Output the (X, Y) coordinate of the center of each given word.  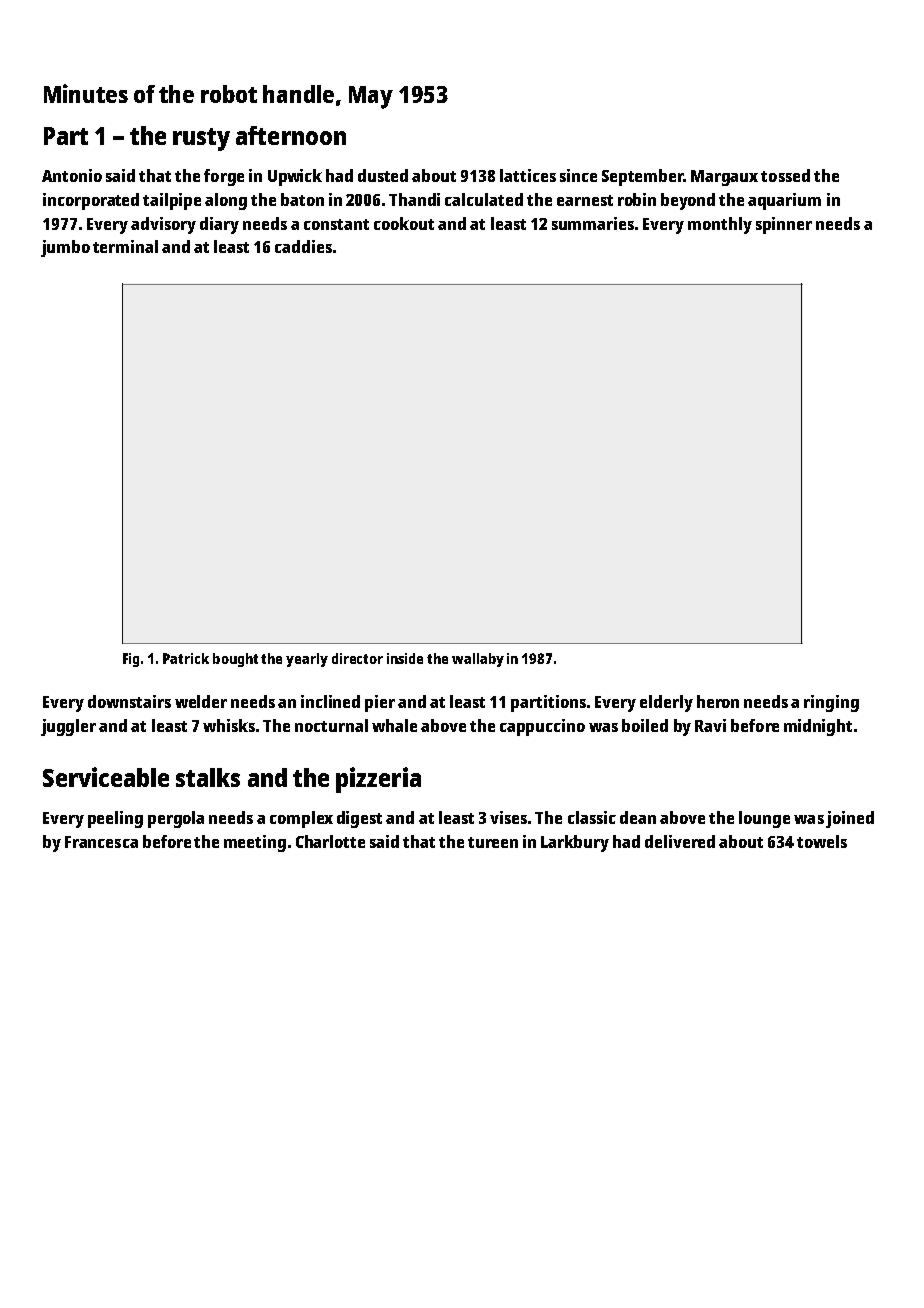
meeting (255, 843)
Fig (131, 660)
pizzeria (378, 780)
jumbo (65, 248)
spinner (784, 225)
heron (718, 701)
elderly (666, 703)
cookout (404, 223)
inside (405, 658)
